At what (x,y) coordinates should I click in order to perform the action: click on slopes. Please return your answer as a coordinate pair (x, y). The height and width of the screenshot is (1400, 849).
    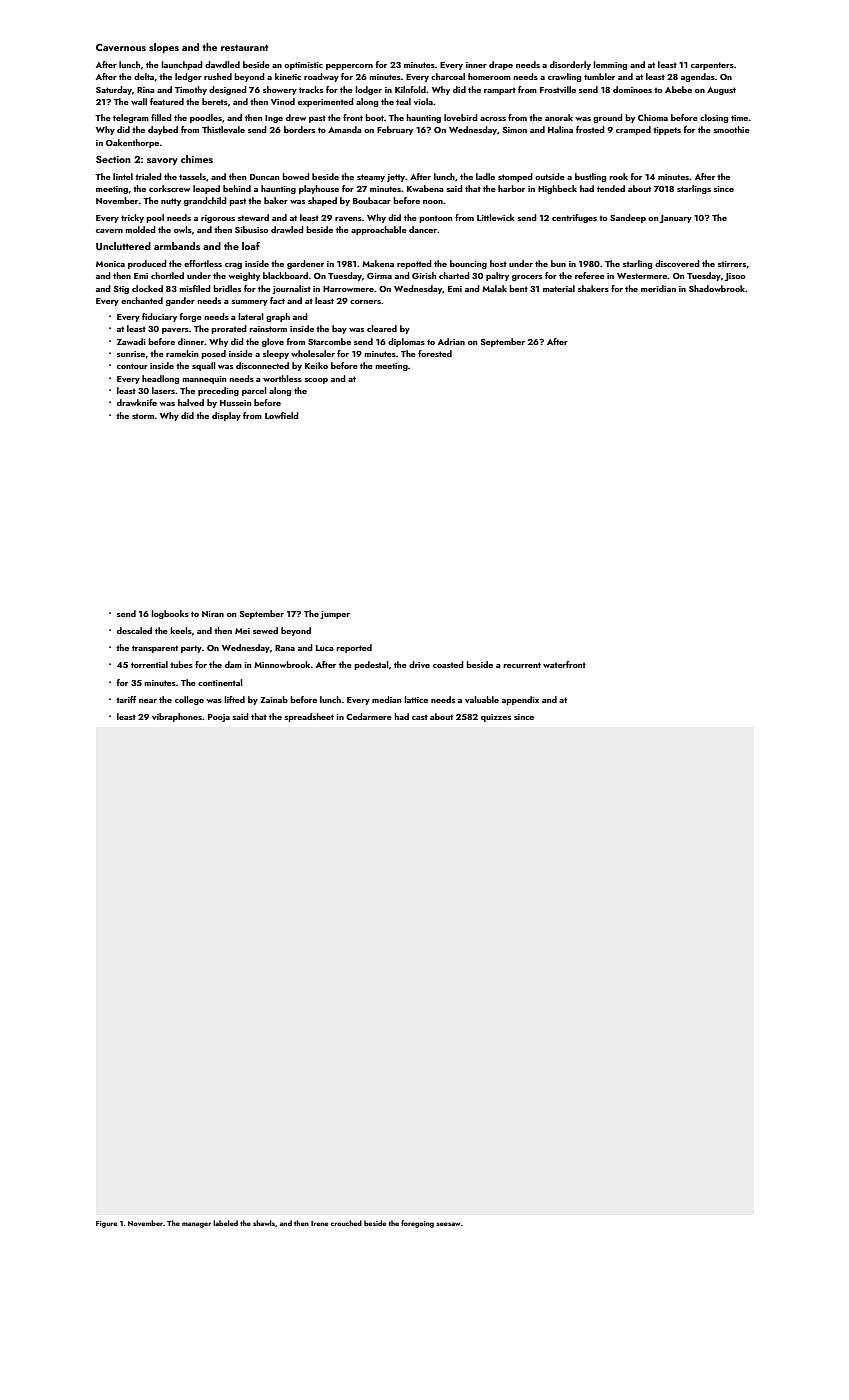
    Looking at the image, I should click on (164, 48).
